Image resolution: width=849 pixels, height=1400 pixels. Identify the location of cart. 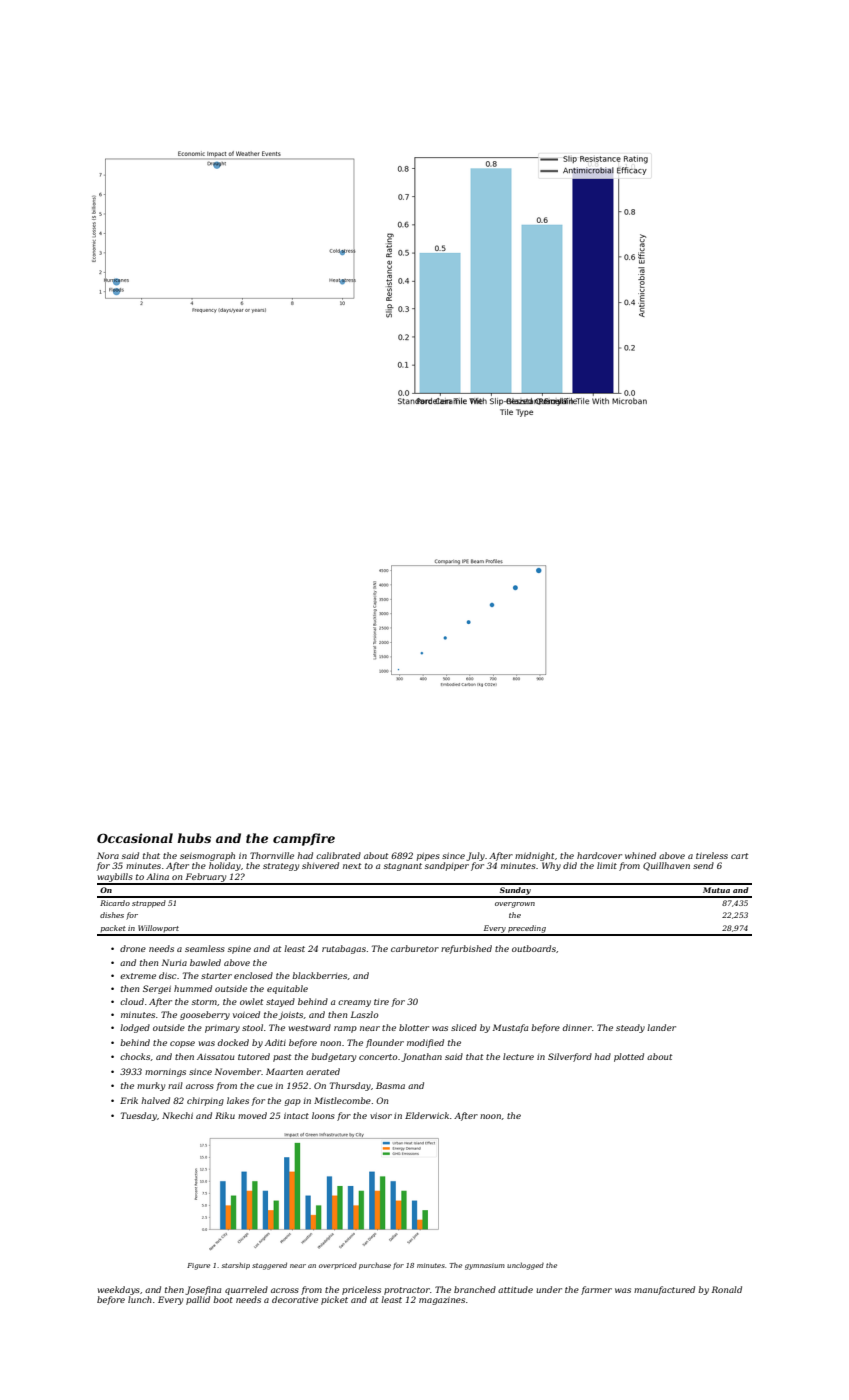
(739, 856).
